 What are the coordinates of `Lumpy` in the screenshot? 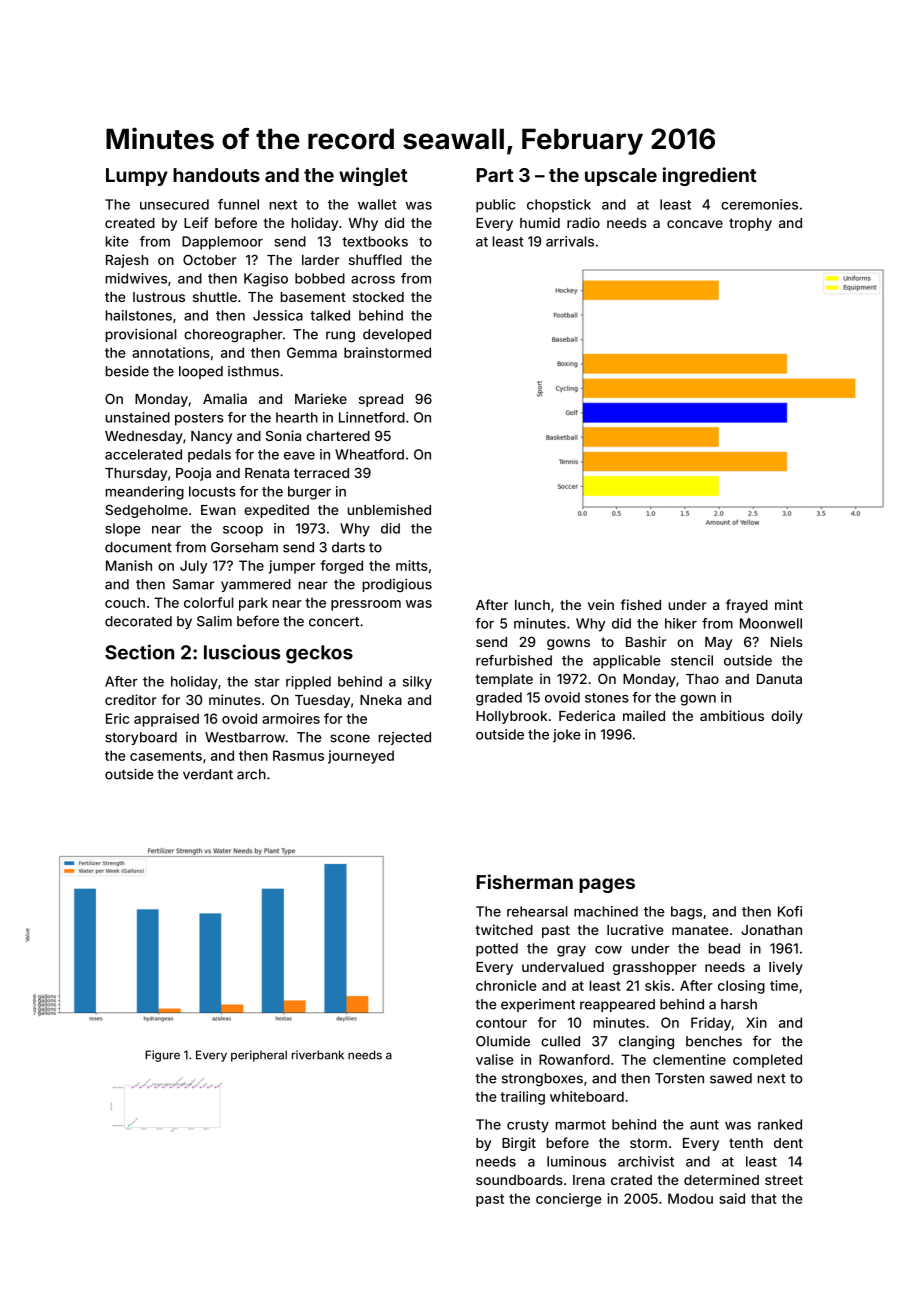 It's located at (137, 177).
